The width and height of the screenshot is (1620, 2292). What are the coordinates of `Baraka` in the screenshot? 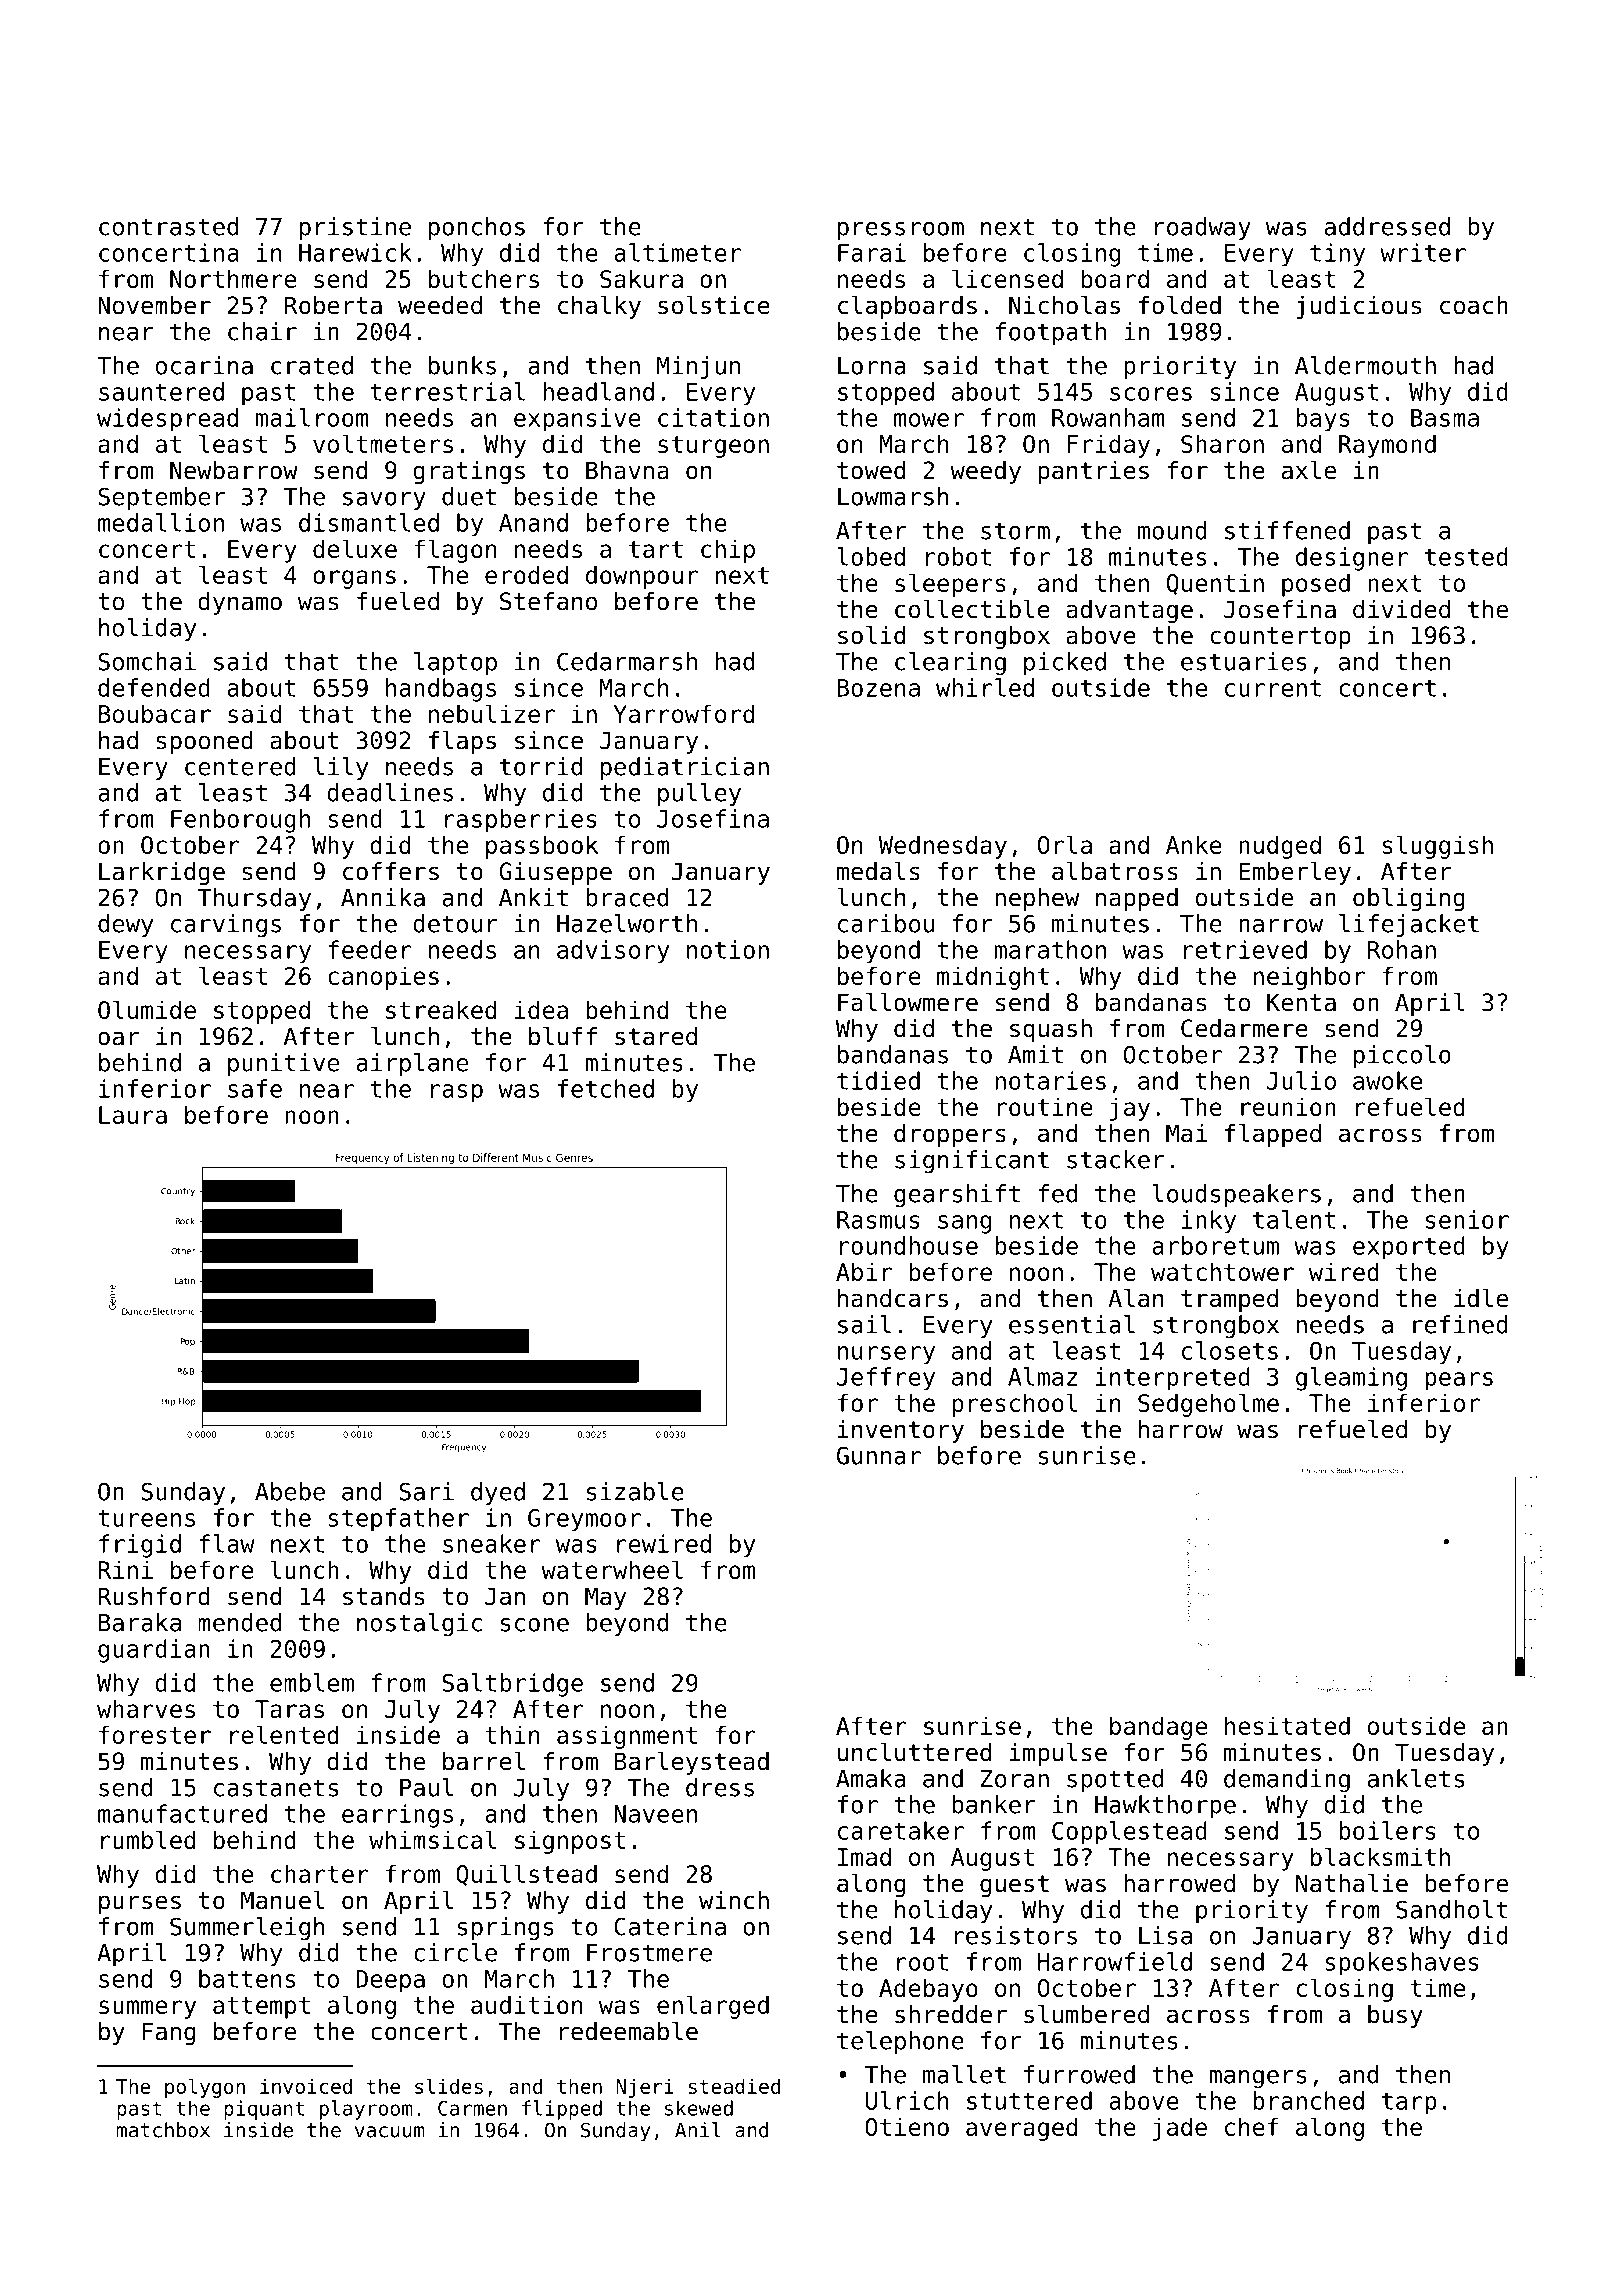 It's located at (140, 1622).
